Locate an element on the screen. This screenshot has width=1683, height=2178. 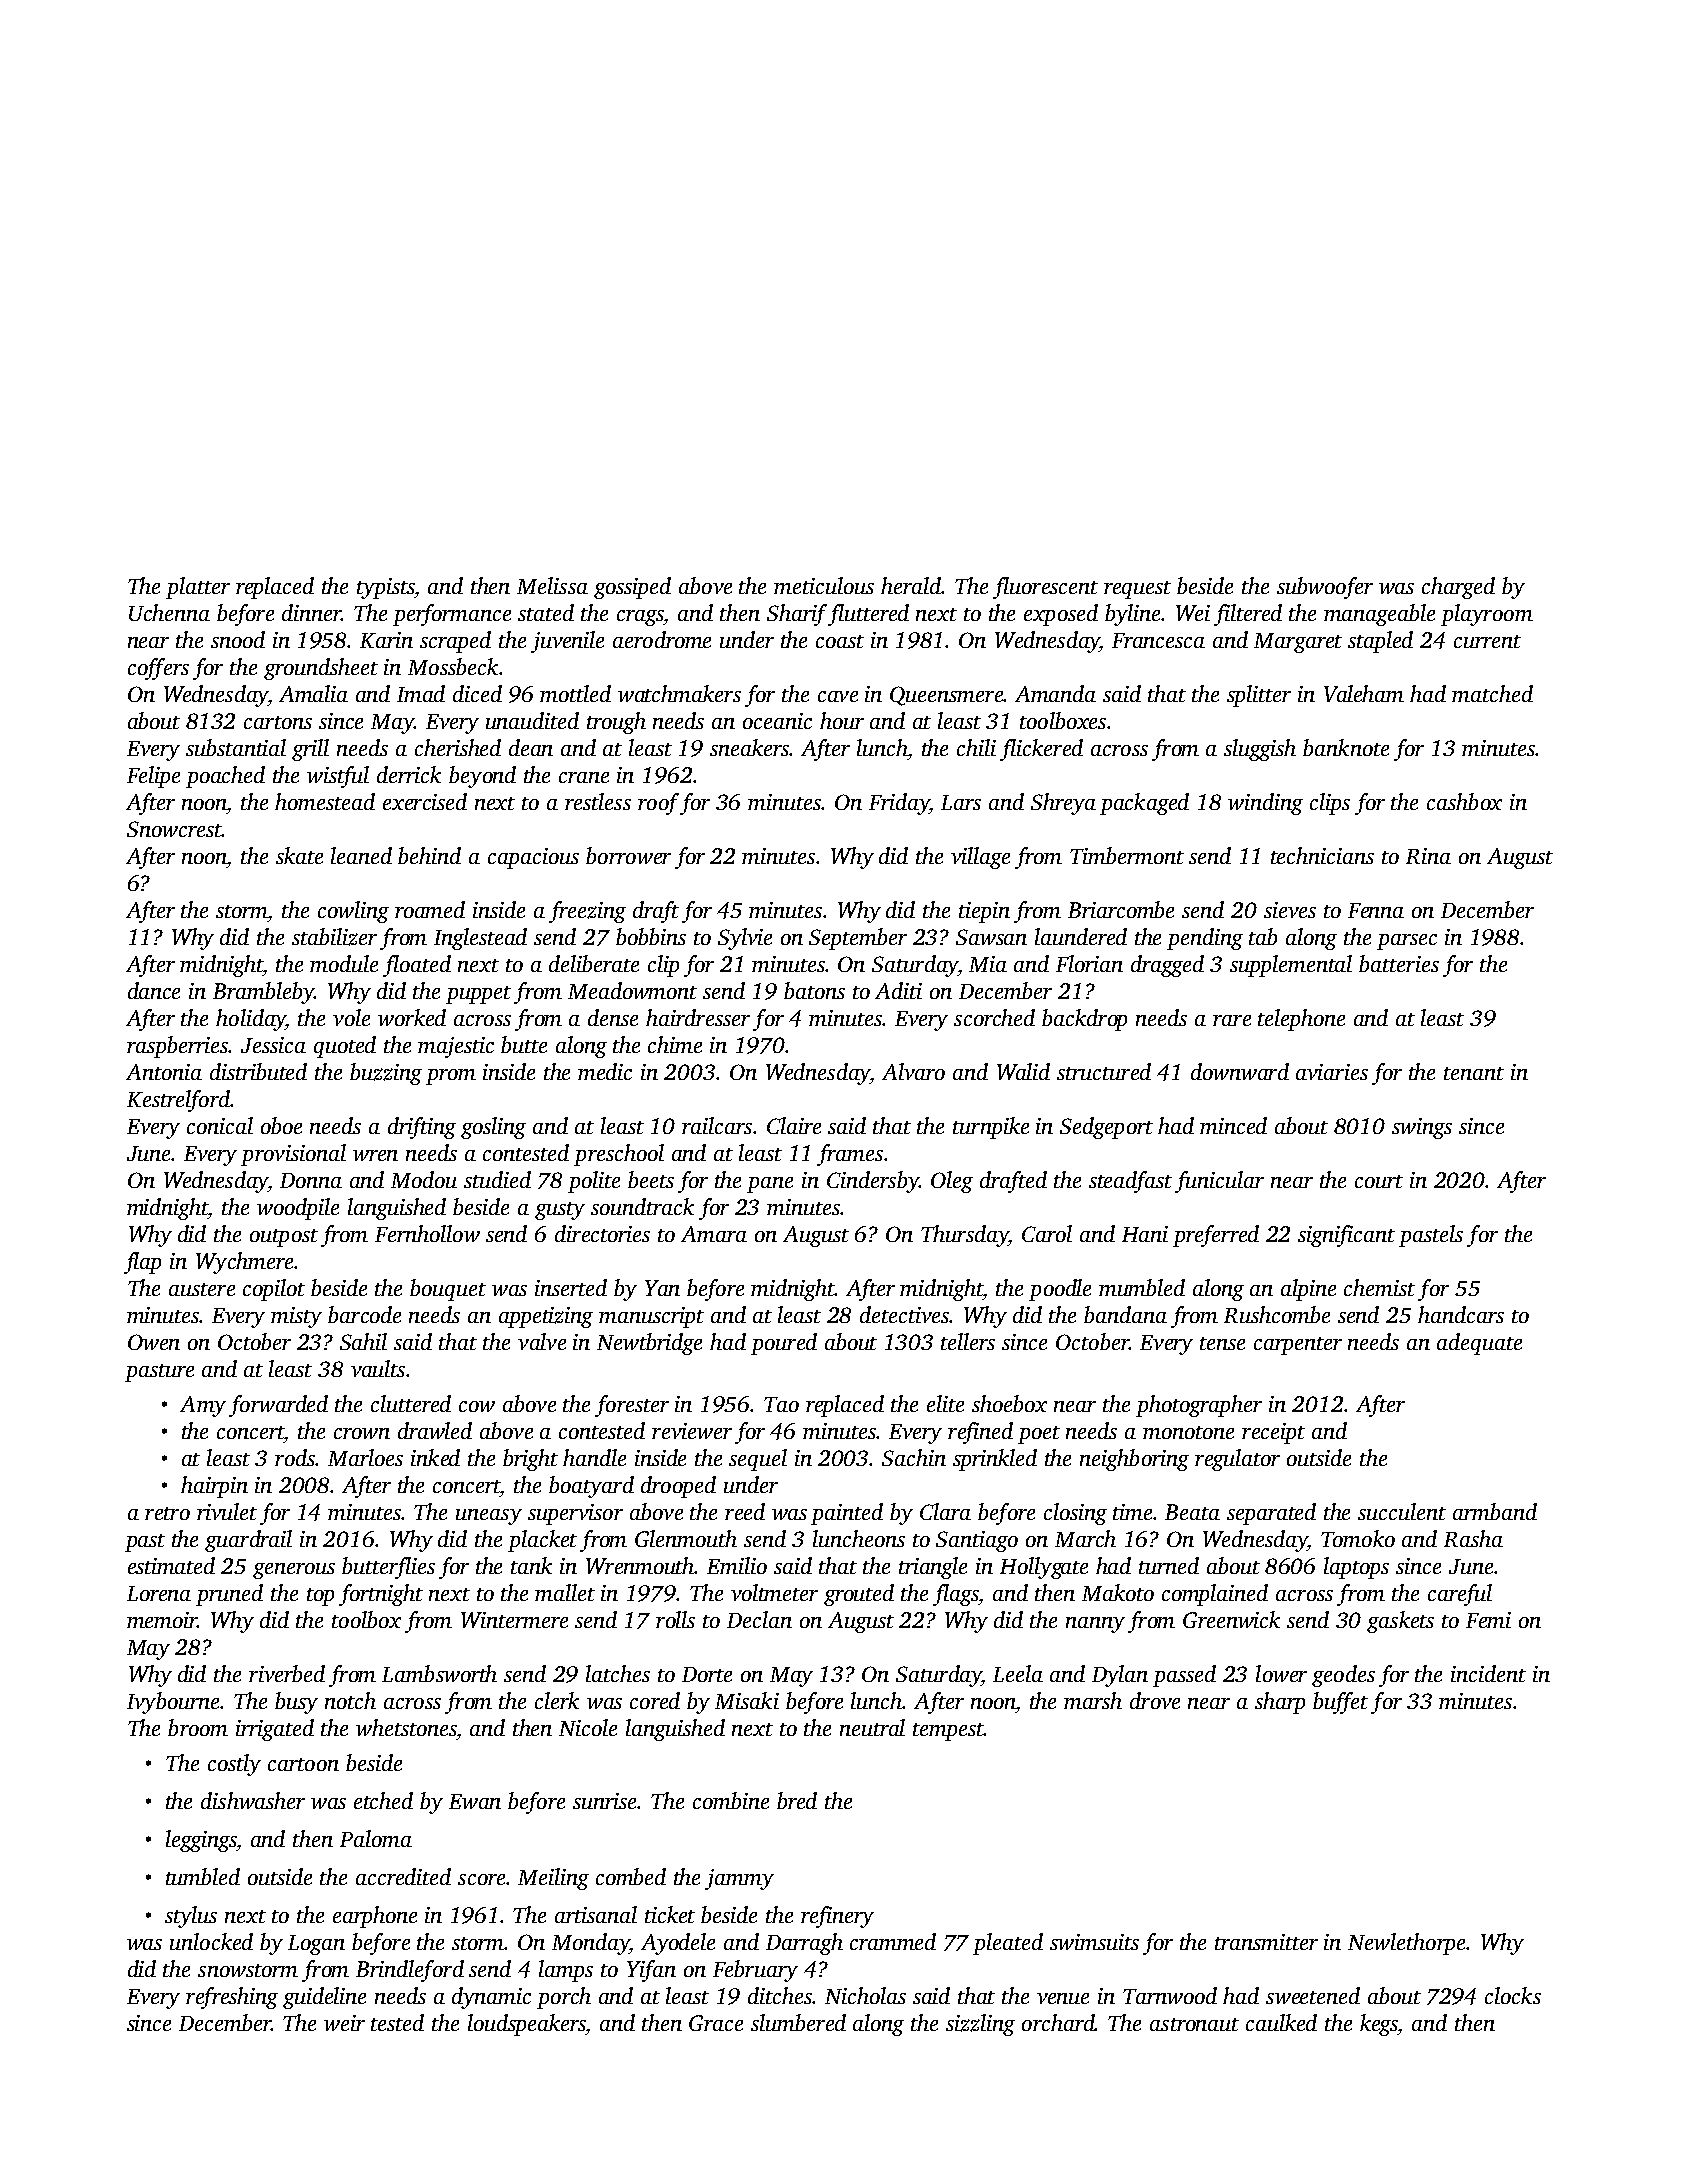
parsec is located at coordinates (1407, 942).
